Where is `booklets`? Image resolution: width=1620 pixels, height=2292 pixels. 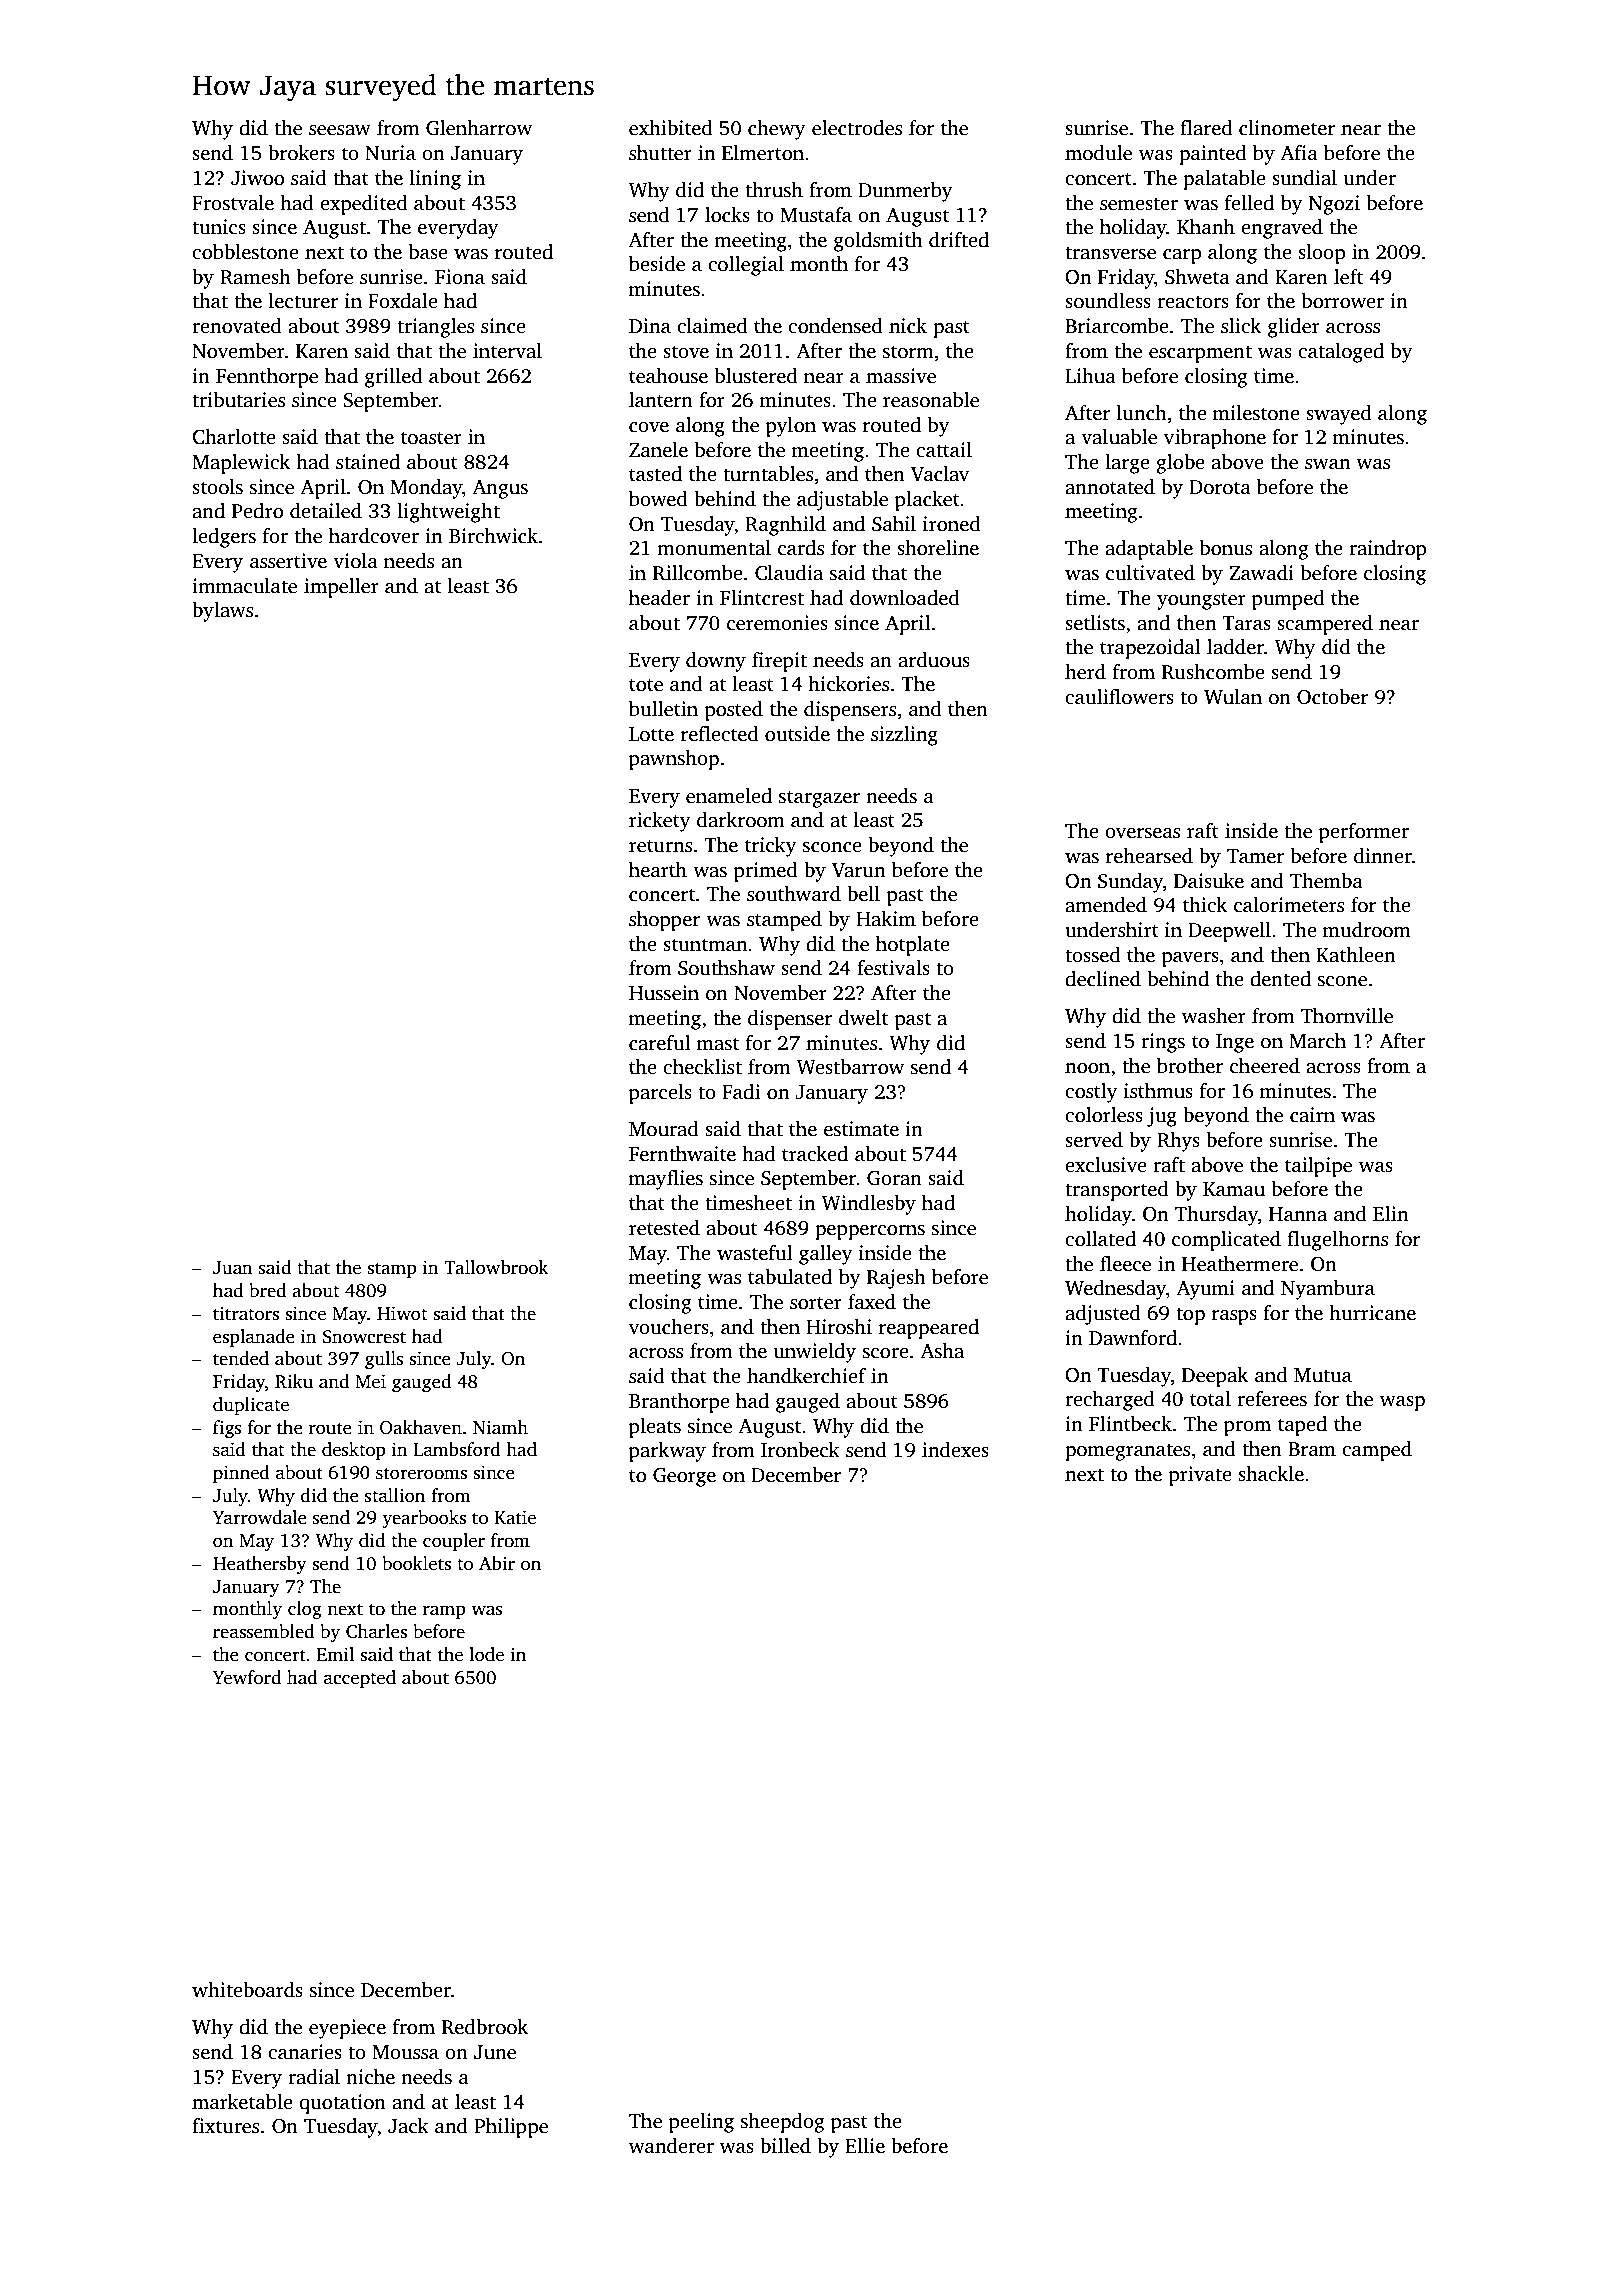 booklets is located at coordinates (416, 1563).
